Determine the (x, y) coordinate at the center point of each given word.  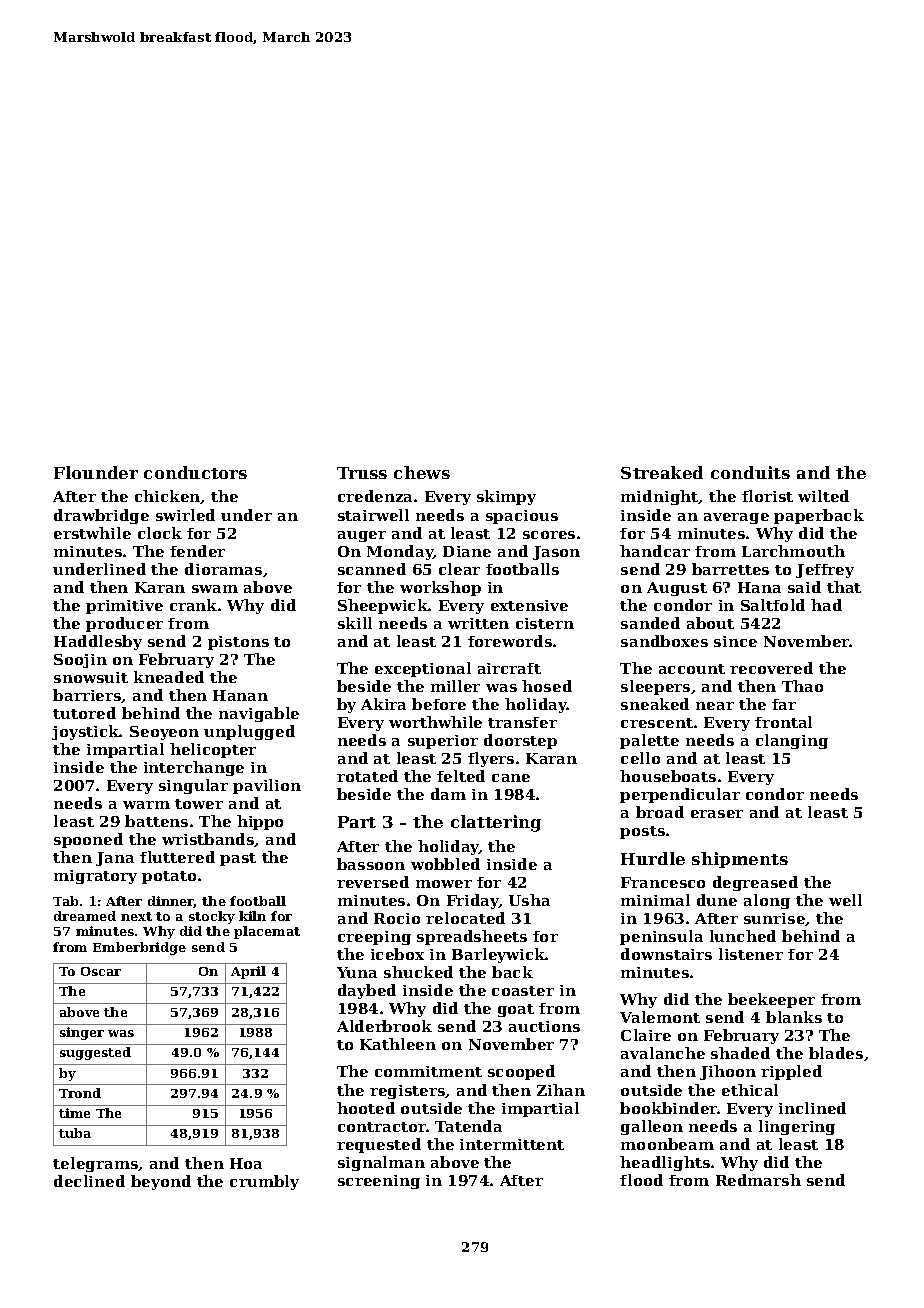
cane (511, 778)
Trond (80, 1093)
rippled (791, 1072)
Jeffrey (825, 571)
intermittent (512, 1144)
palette (649, 741)
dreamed (85, 916)
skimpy (506, 497)
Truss (362, 473)
